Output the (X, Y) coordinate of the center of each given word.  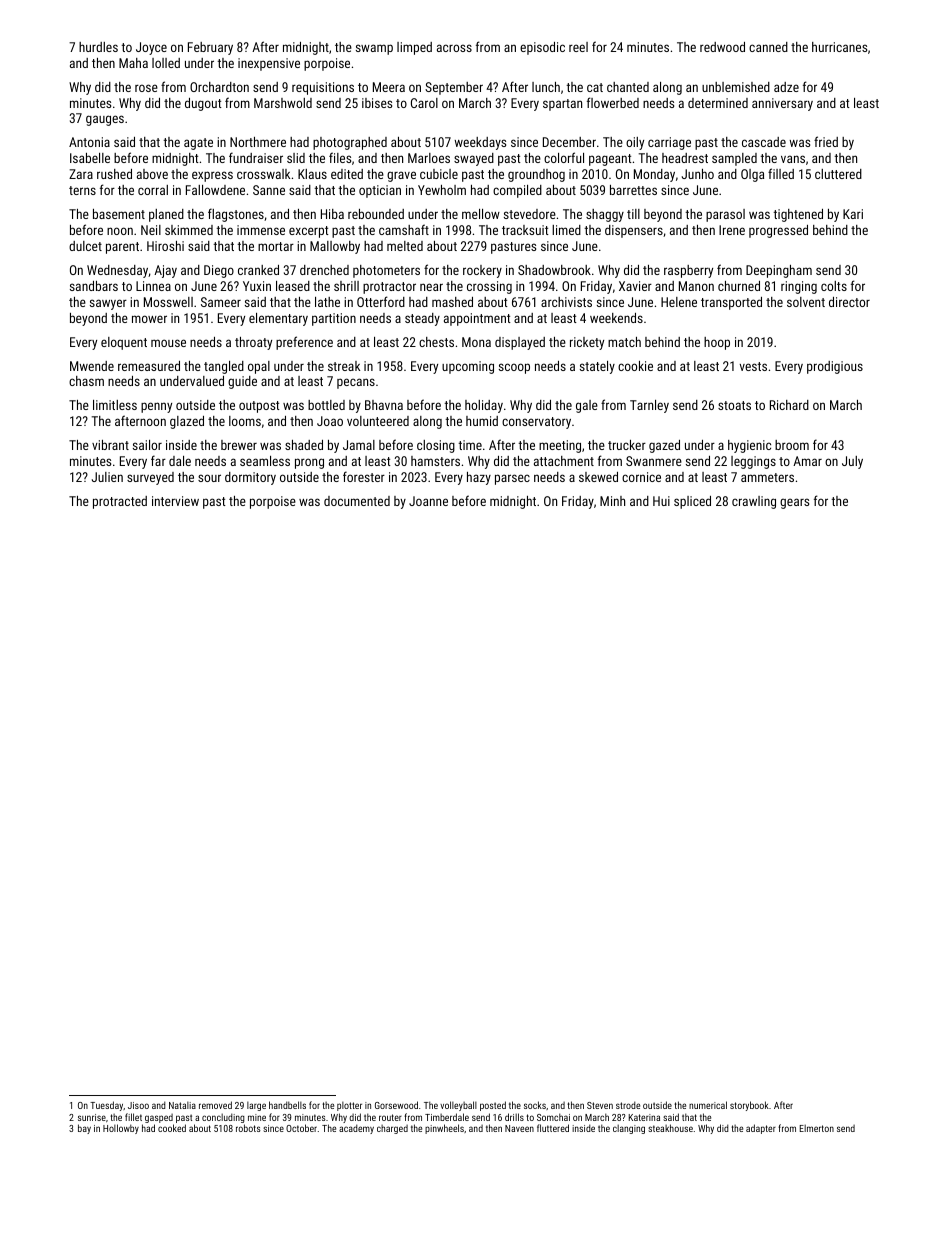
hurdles (98, 47)
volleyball (458, 1106)
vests (753, 366)
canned (768, 47)
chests (436, 342)
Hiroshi (165, 246)
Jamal (359, 445)
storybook (749, 1106)
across (454, 48)
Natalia (182, 1105)
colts (834, 286)
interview (175, 501)
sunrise (92, 1117)
